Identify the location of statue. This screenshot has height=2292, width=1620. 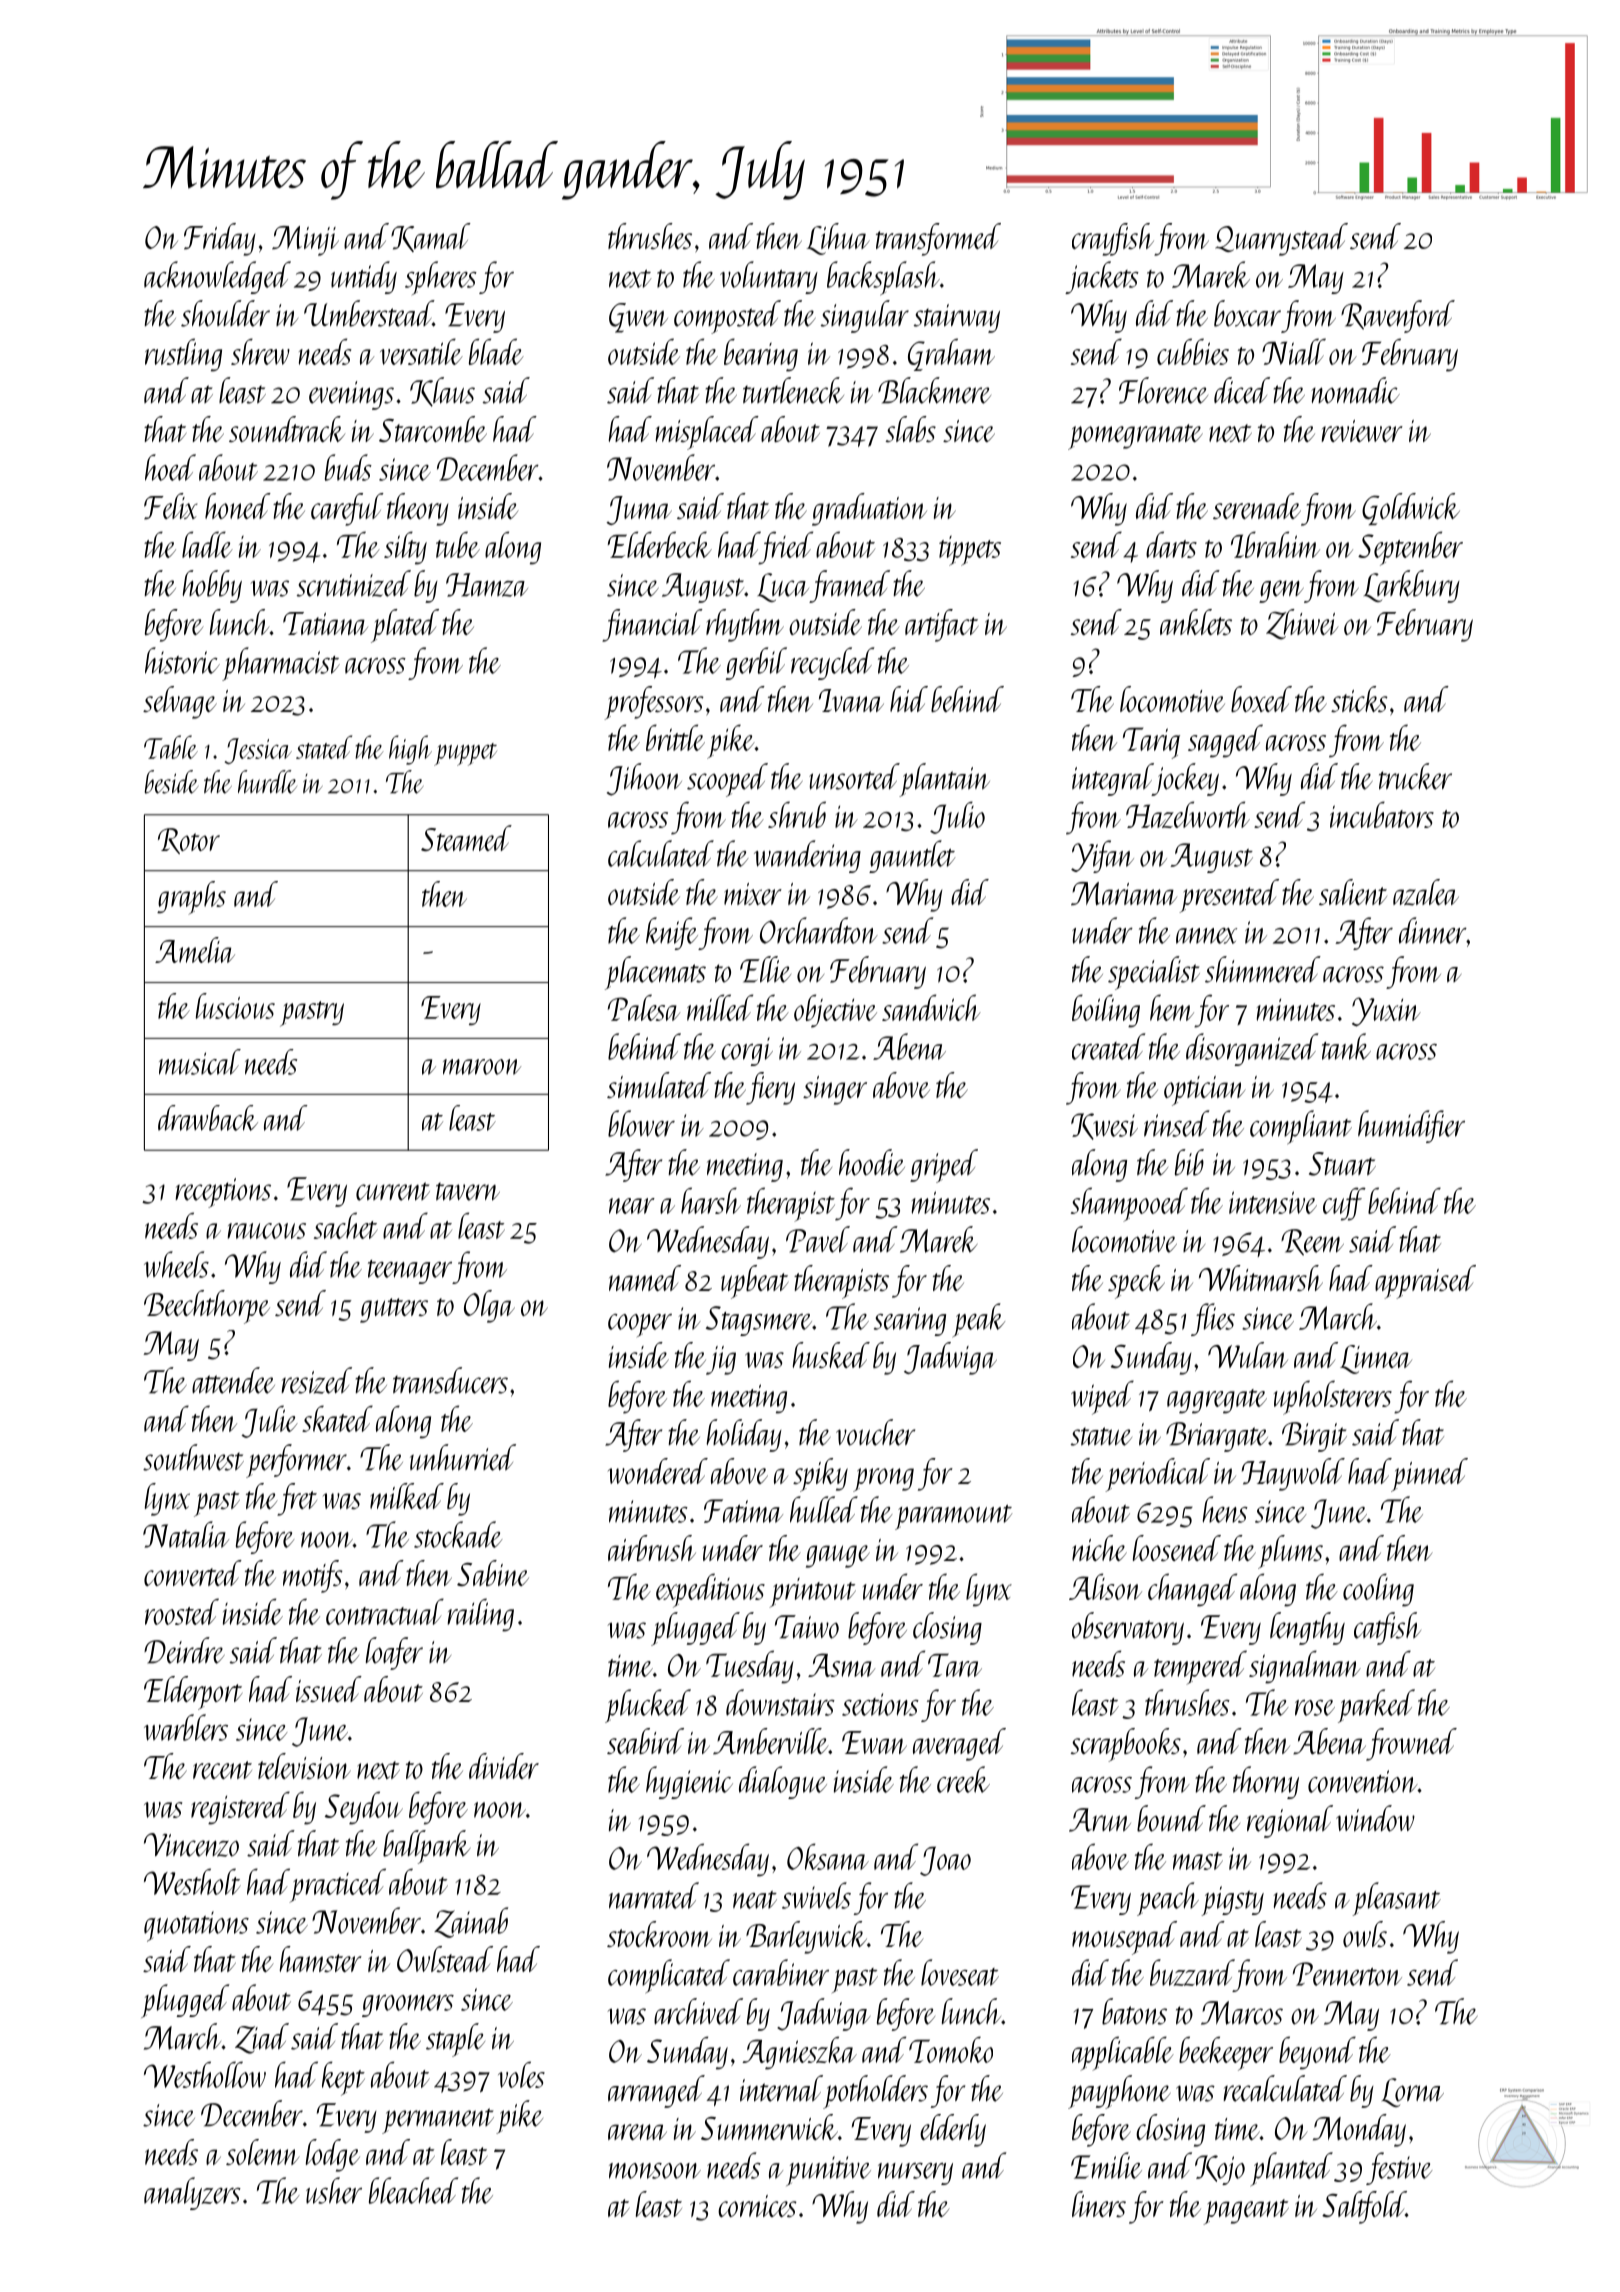
(1101, 1436).
